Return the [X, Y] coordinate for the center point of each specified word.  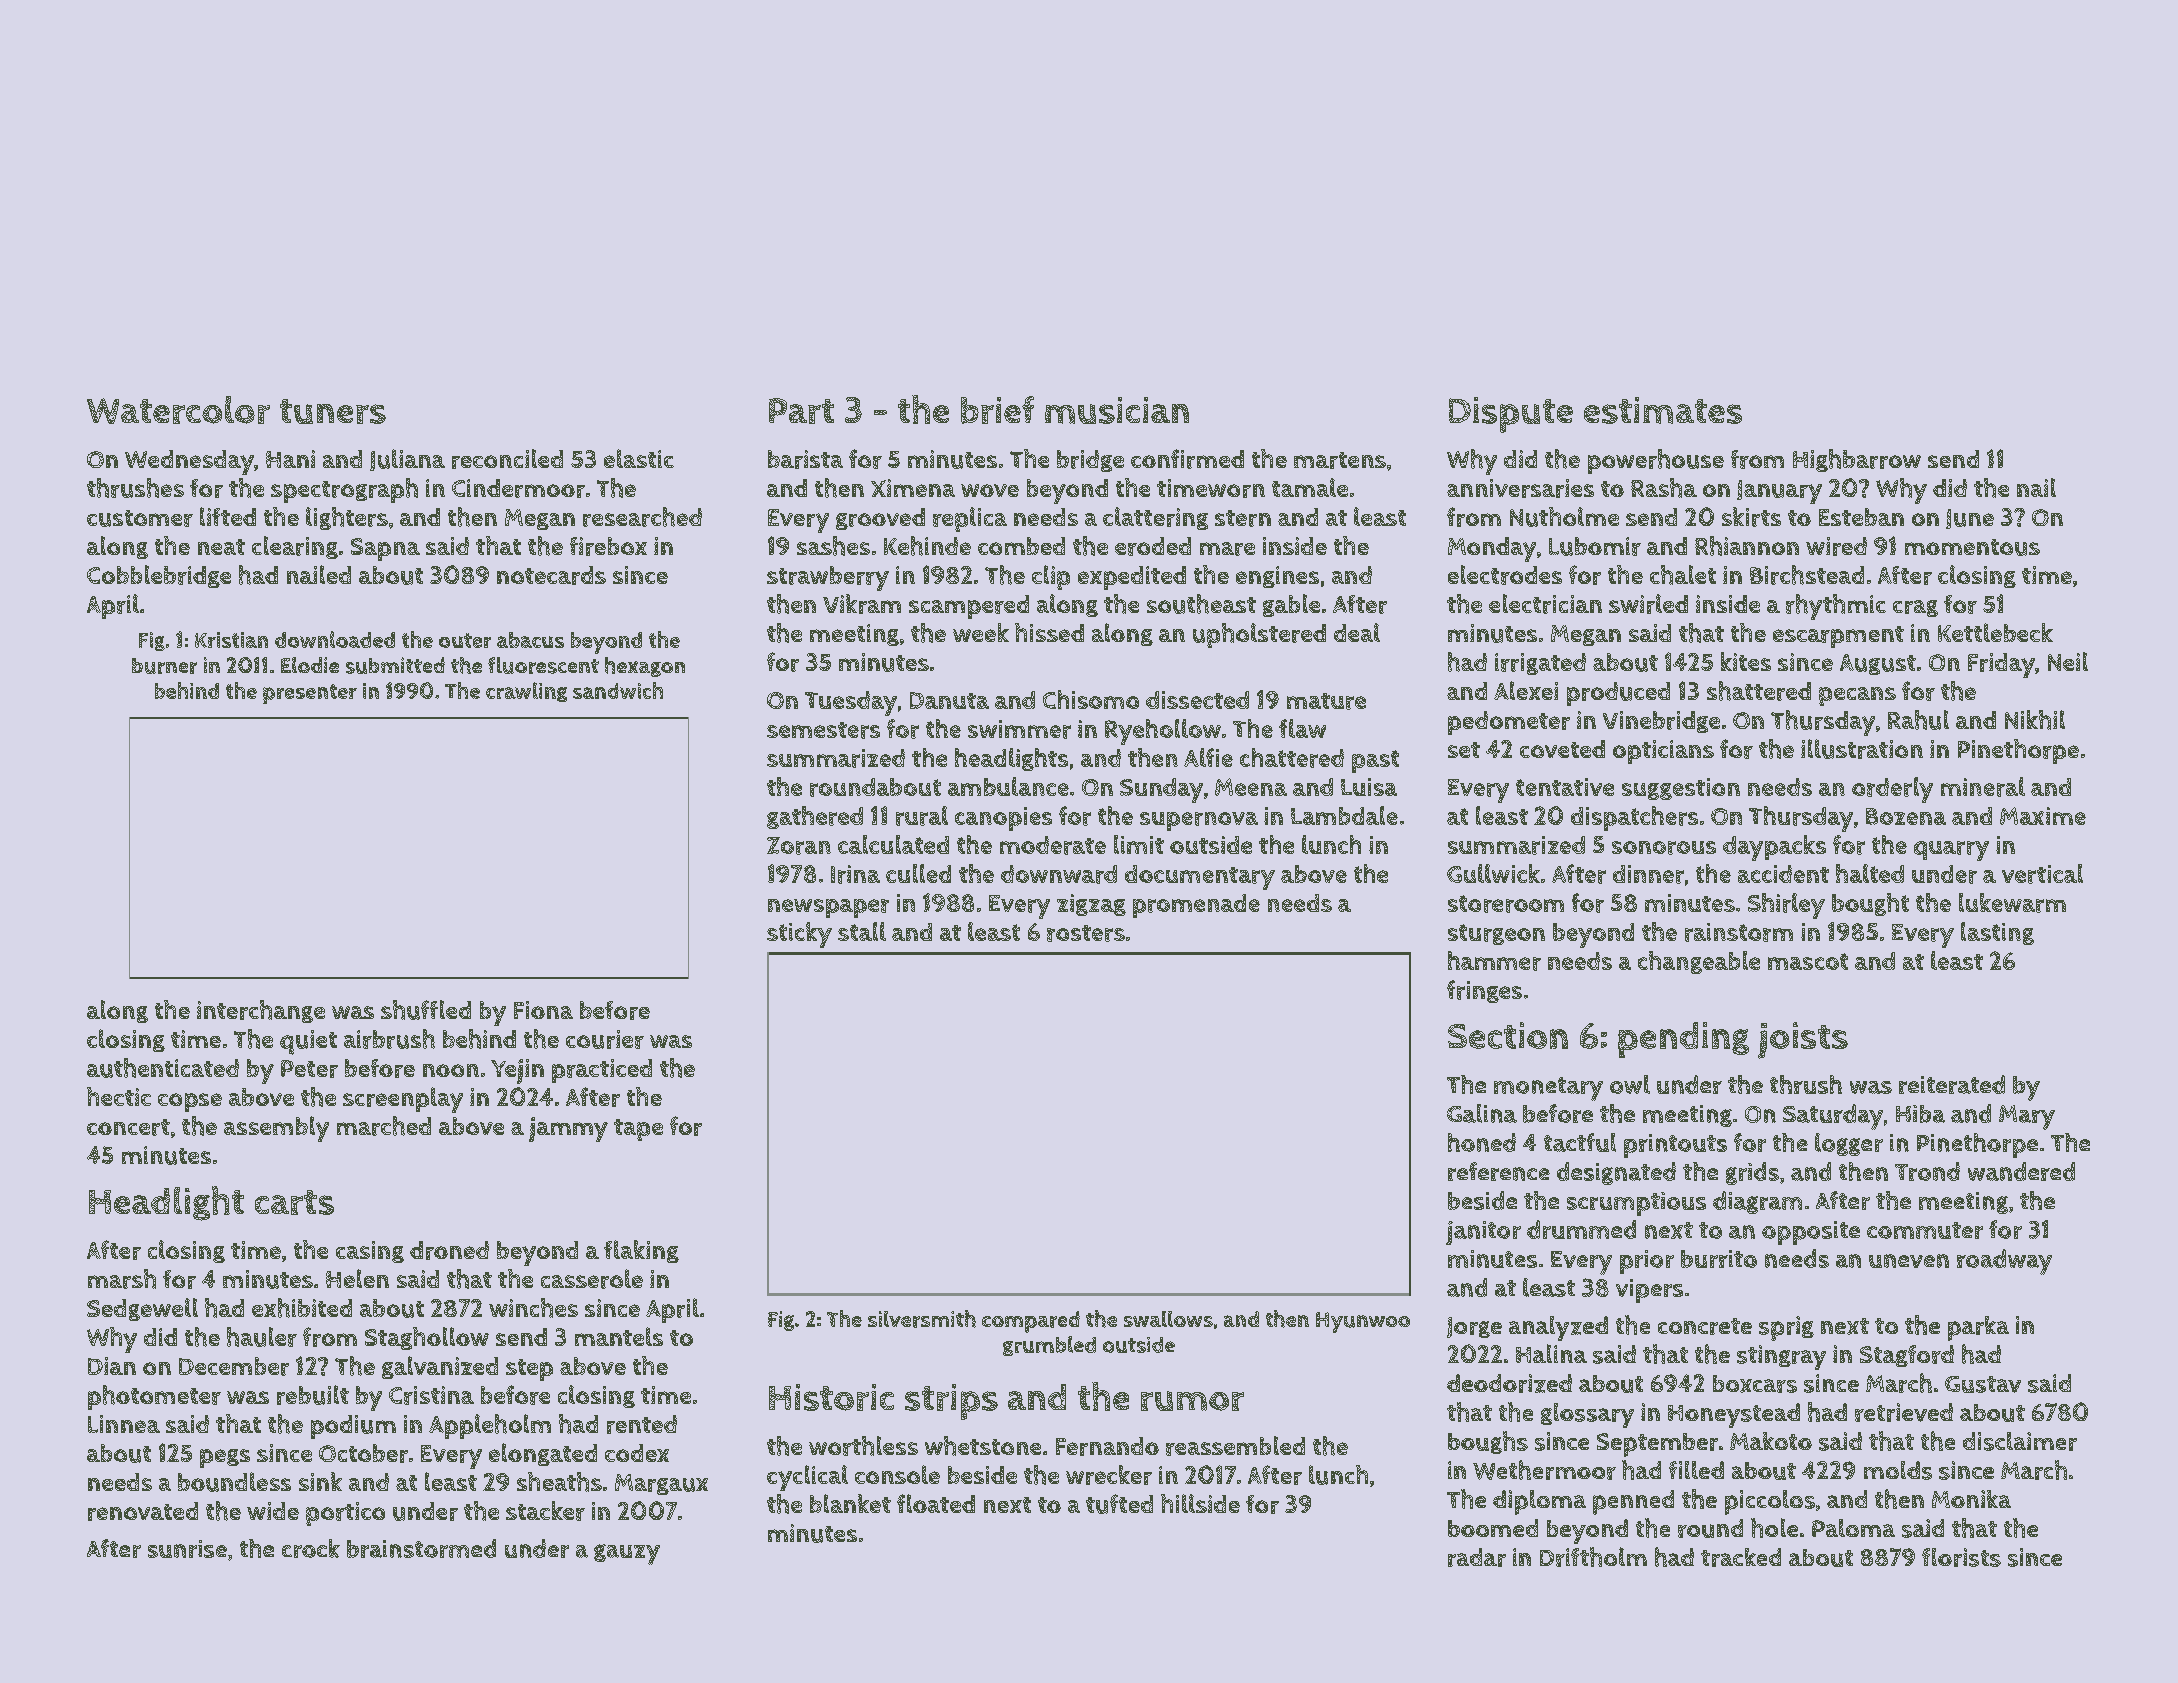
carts [294, 1202]
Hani [290, 459]
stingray [1781, 1357]
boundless [234, 1482]
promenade [1196, 906]
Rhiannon [1747, 546]
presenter [310, 694]
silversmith [922, 1319]
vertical [2042, 874]
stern [1243, 518]
